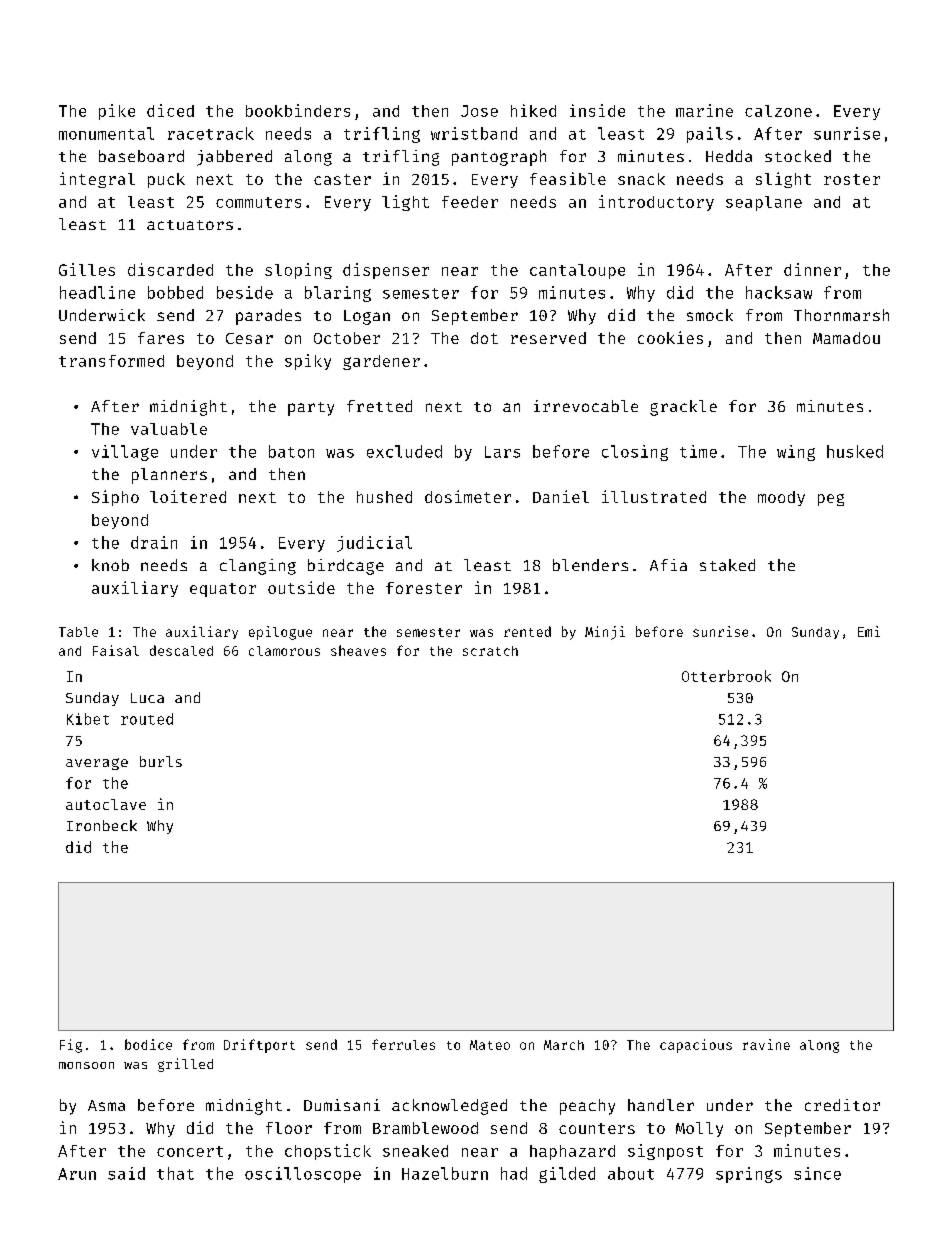 Image resolution: width=952 pixels, height=1233 pixels. Describe the element at coordinates (490, 651) in the image. I see `scratch` at that location.
